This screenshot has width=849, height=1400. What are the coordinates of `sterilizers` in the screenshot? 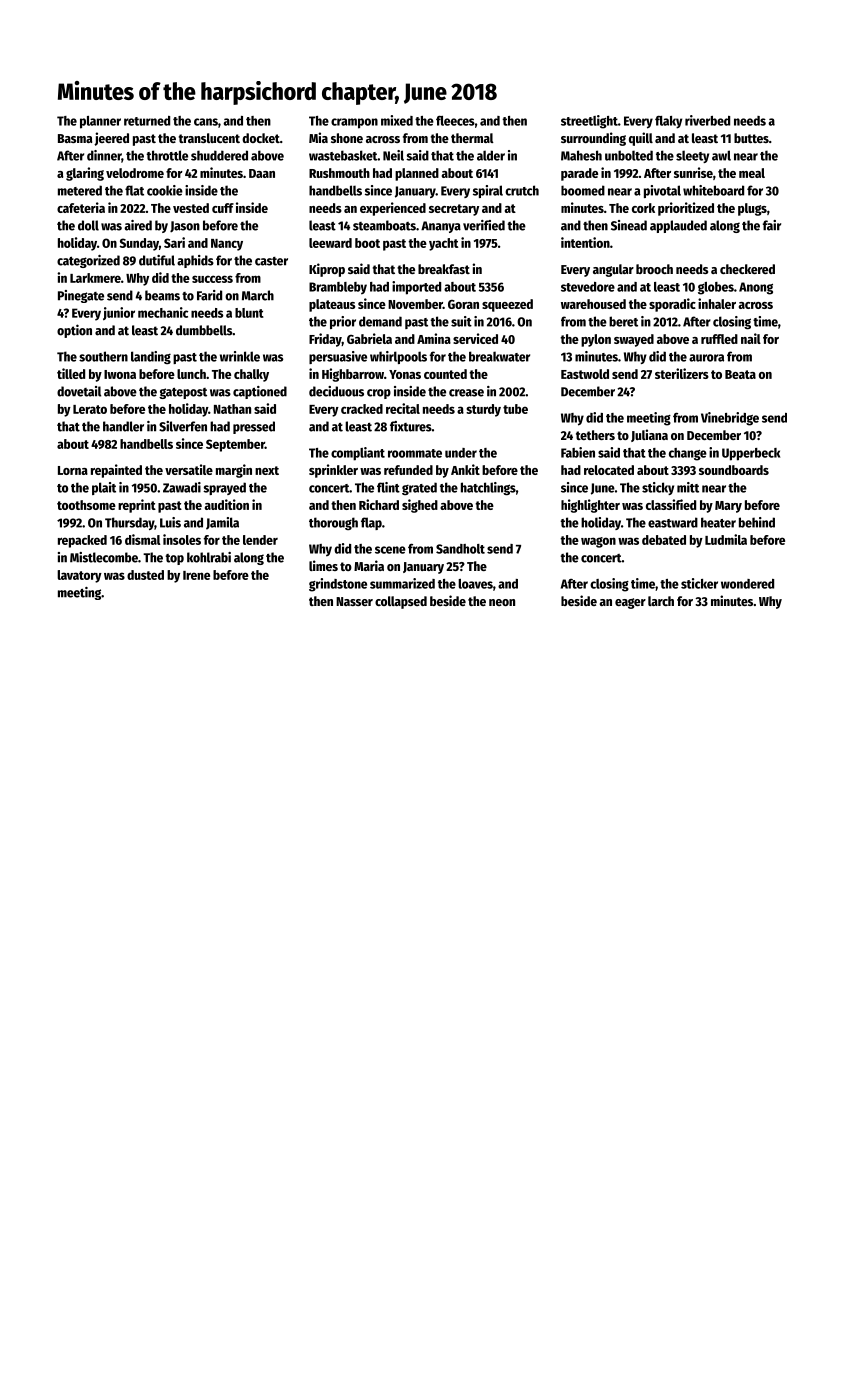 It's located at (682, 373).
